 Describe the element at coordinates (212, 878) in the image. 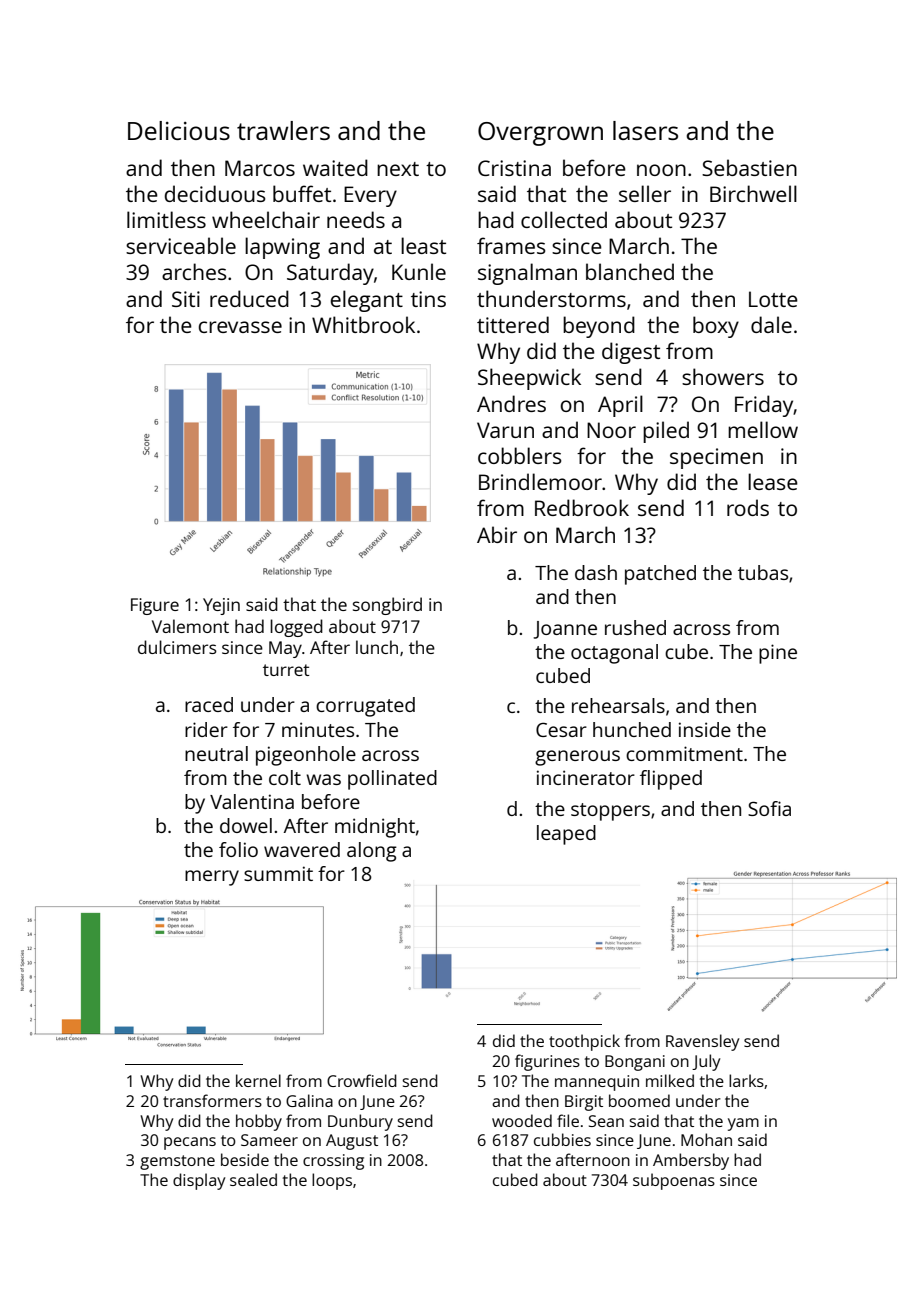

I see `merry` at that location.
